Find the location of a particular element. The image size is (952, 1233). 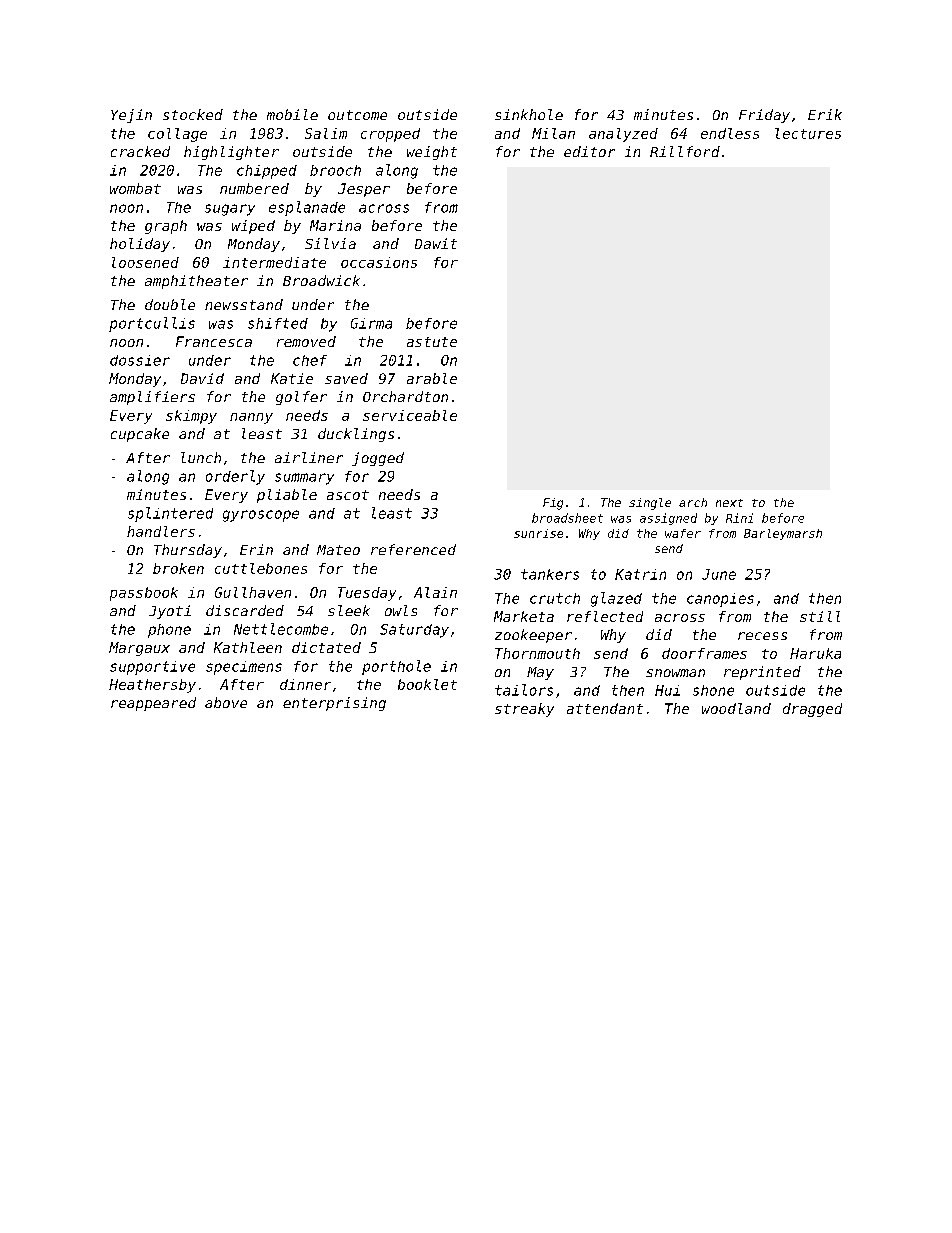

outcome is located at coordinates (357, 115).
